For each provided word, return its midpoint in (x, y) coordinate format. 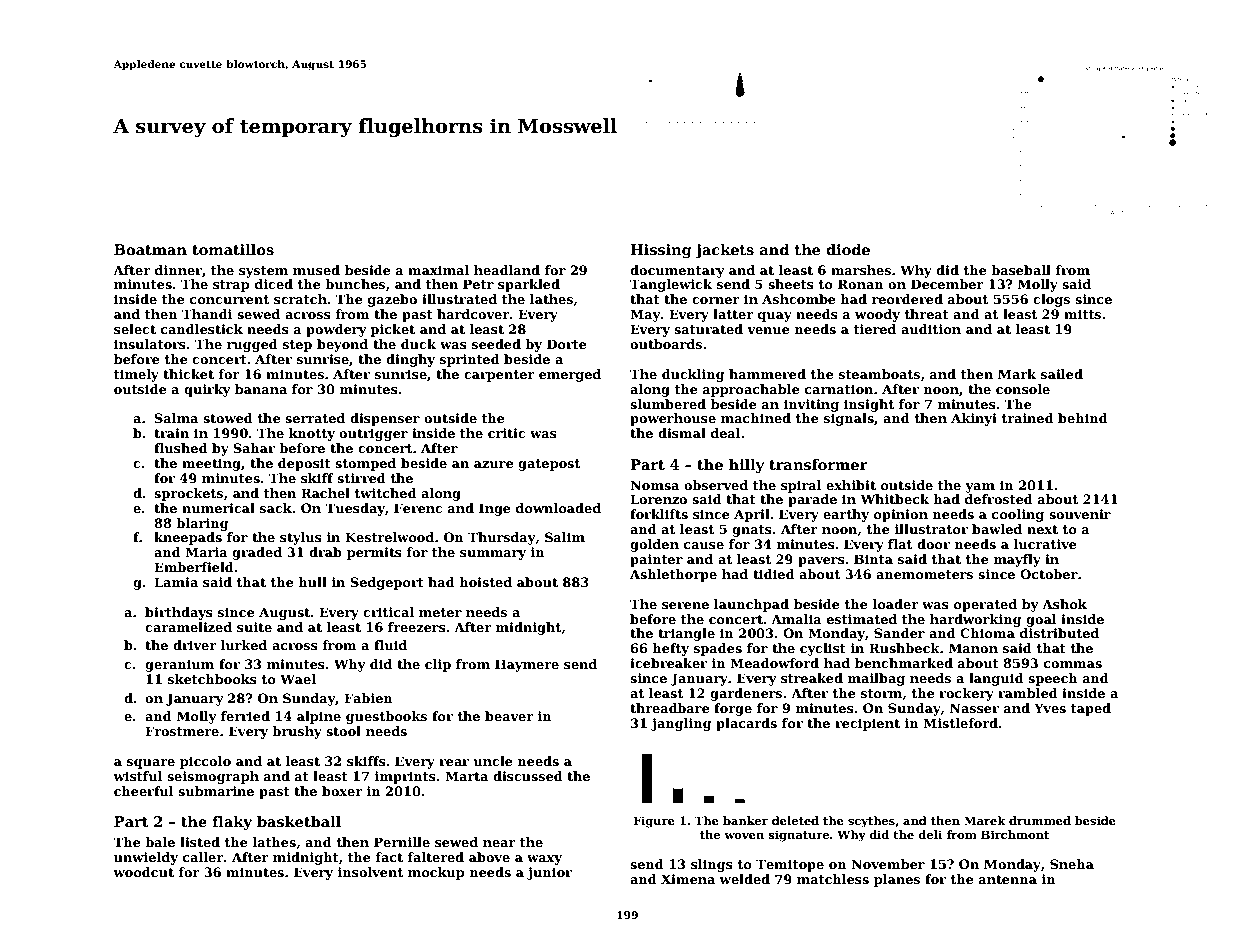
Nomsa (654, 485)
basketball (299, 821)
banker (745, 820)
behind (1083, 418)
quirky (207, 390)
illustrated (459, 299)
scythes (871, 822)
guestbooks (386, 717)
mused (316, 270)
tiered (875, 329)
